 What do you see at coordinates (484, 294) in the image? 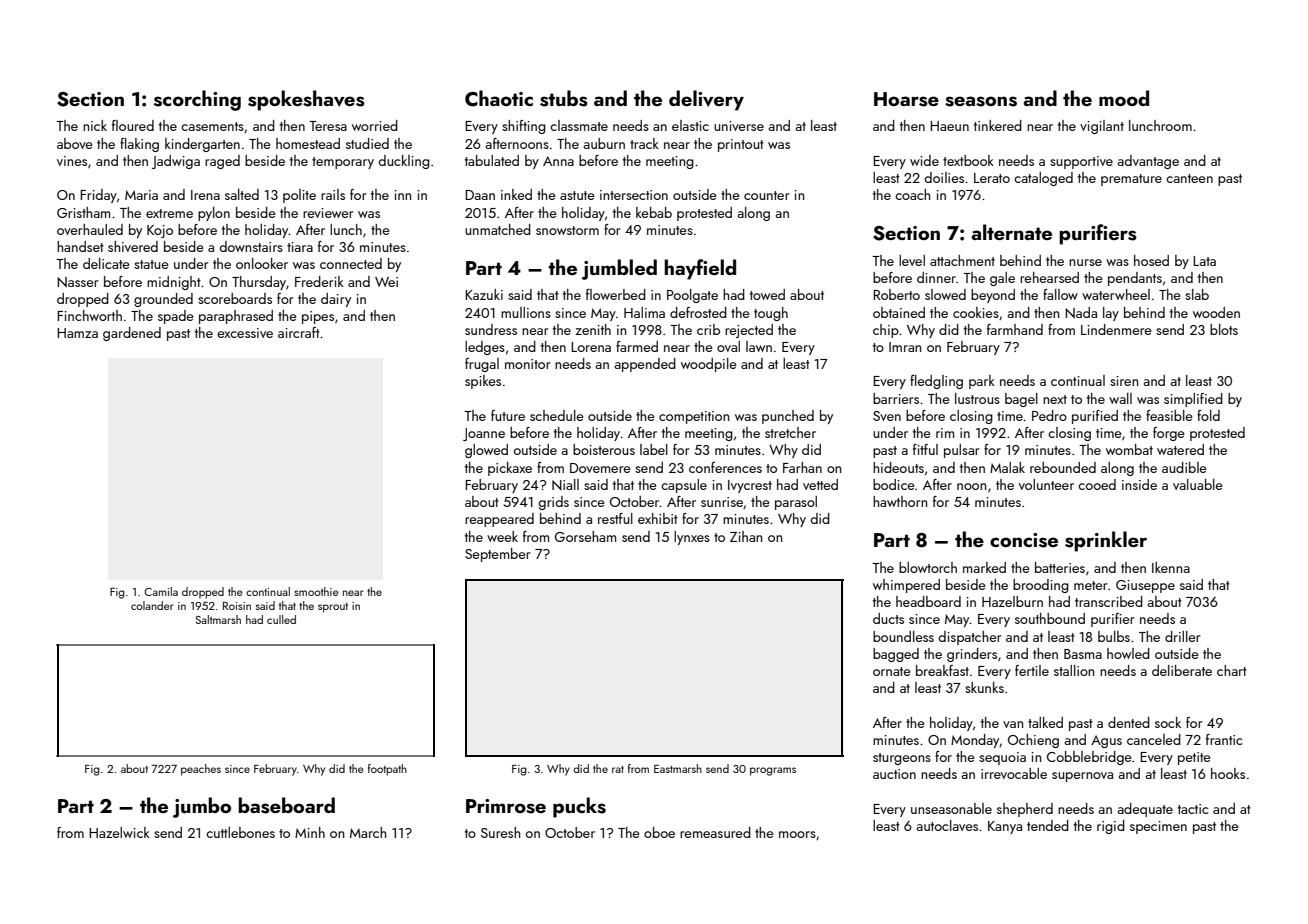
I see `Kazuki` at bounding box center [484, 294].
